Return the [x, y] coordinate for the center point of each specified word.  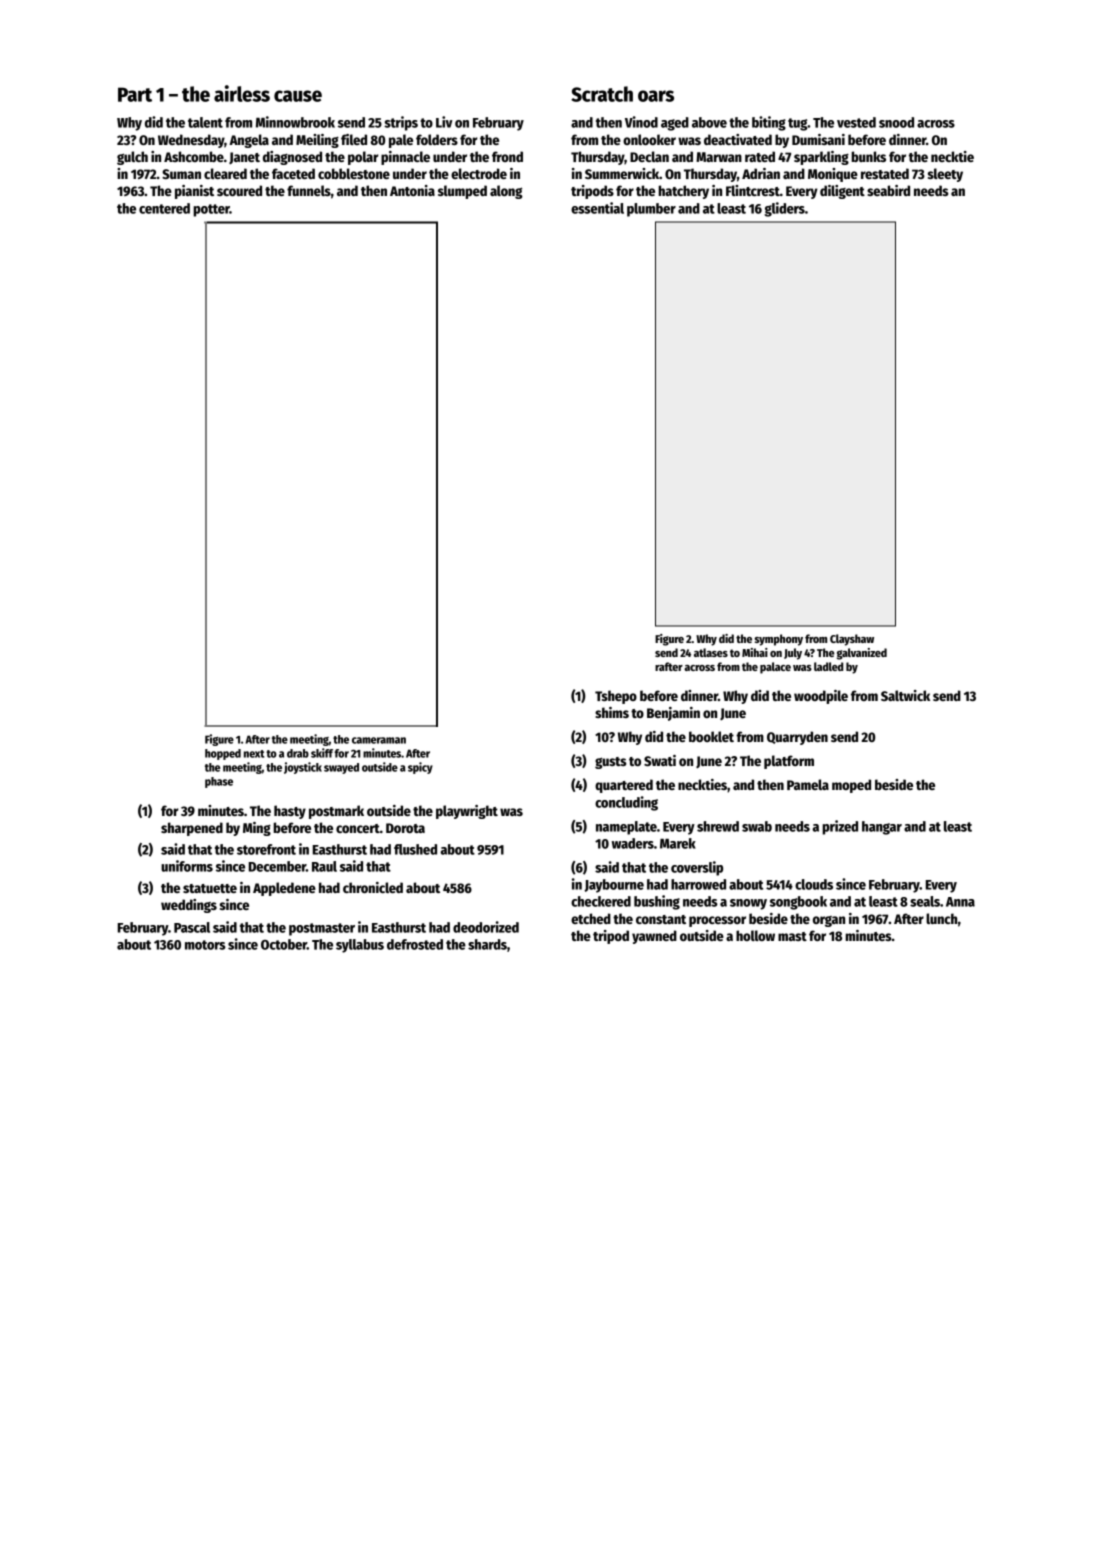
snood [896, 122]
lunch [942, 918]
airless [242, 93]
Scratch [602, 94]
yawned [654, 937]
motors [205, 945]
